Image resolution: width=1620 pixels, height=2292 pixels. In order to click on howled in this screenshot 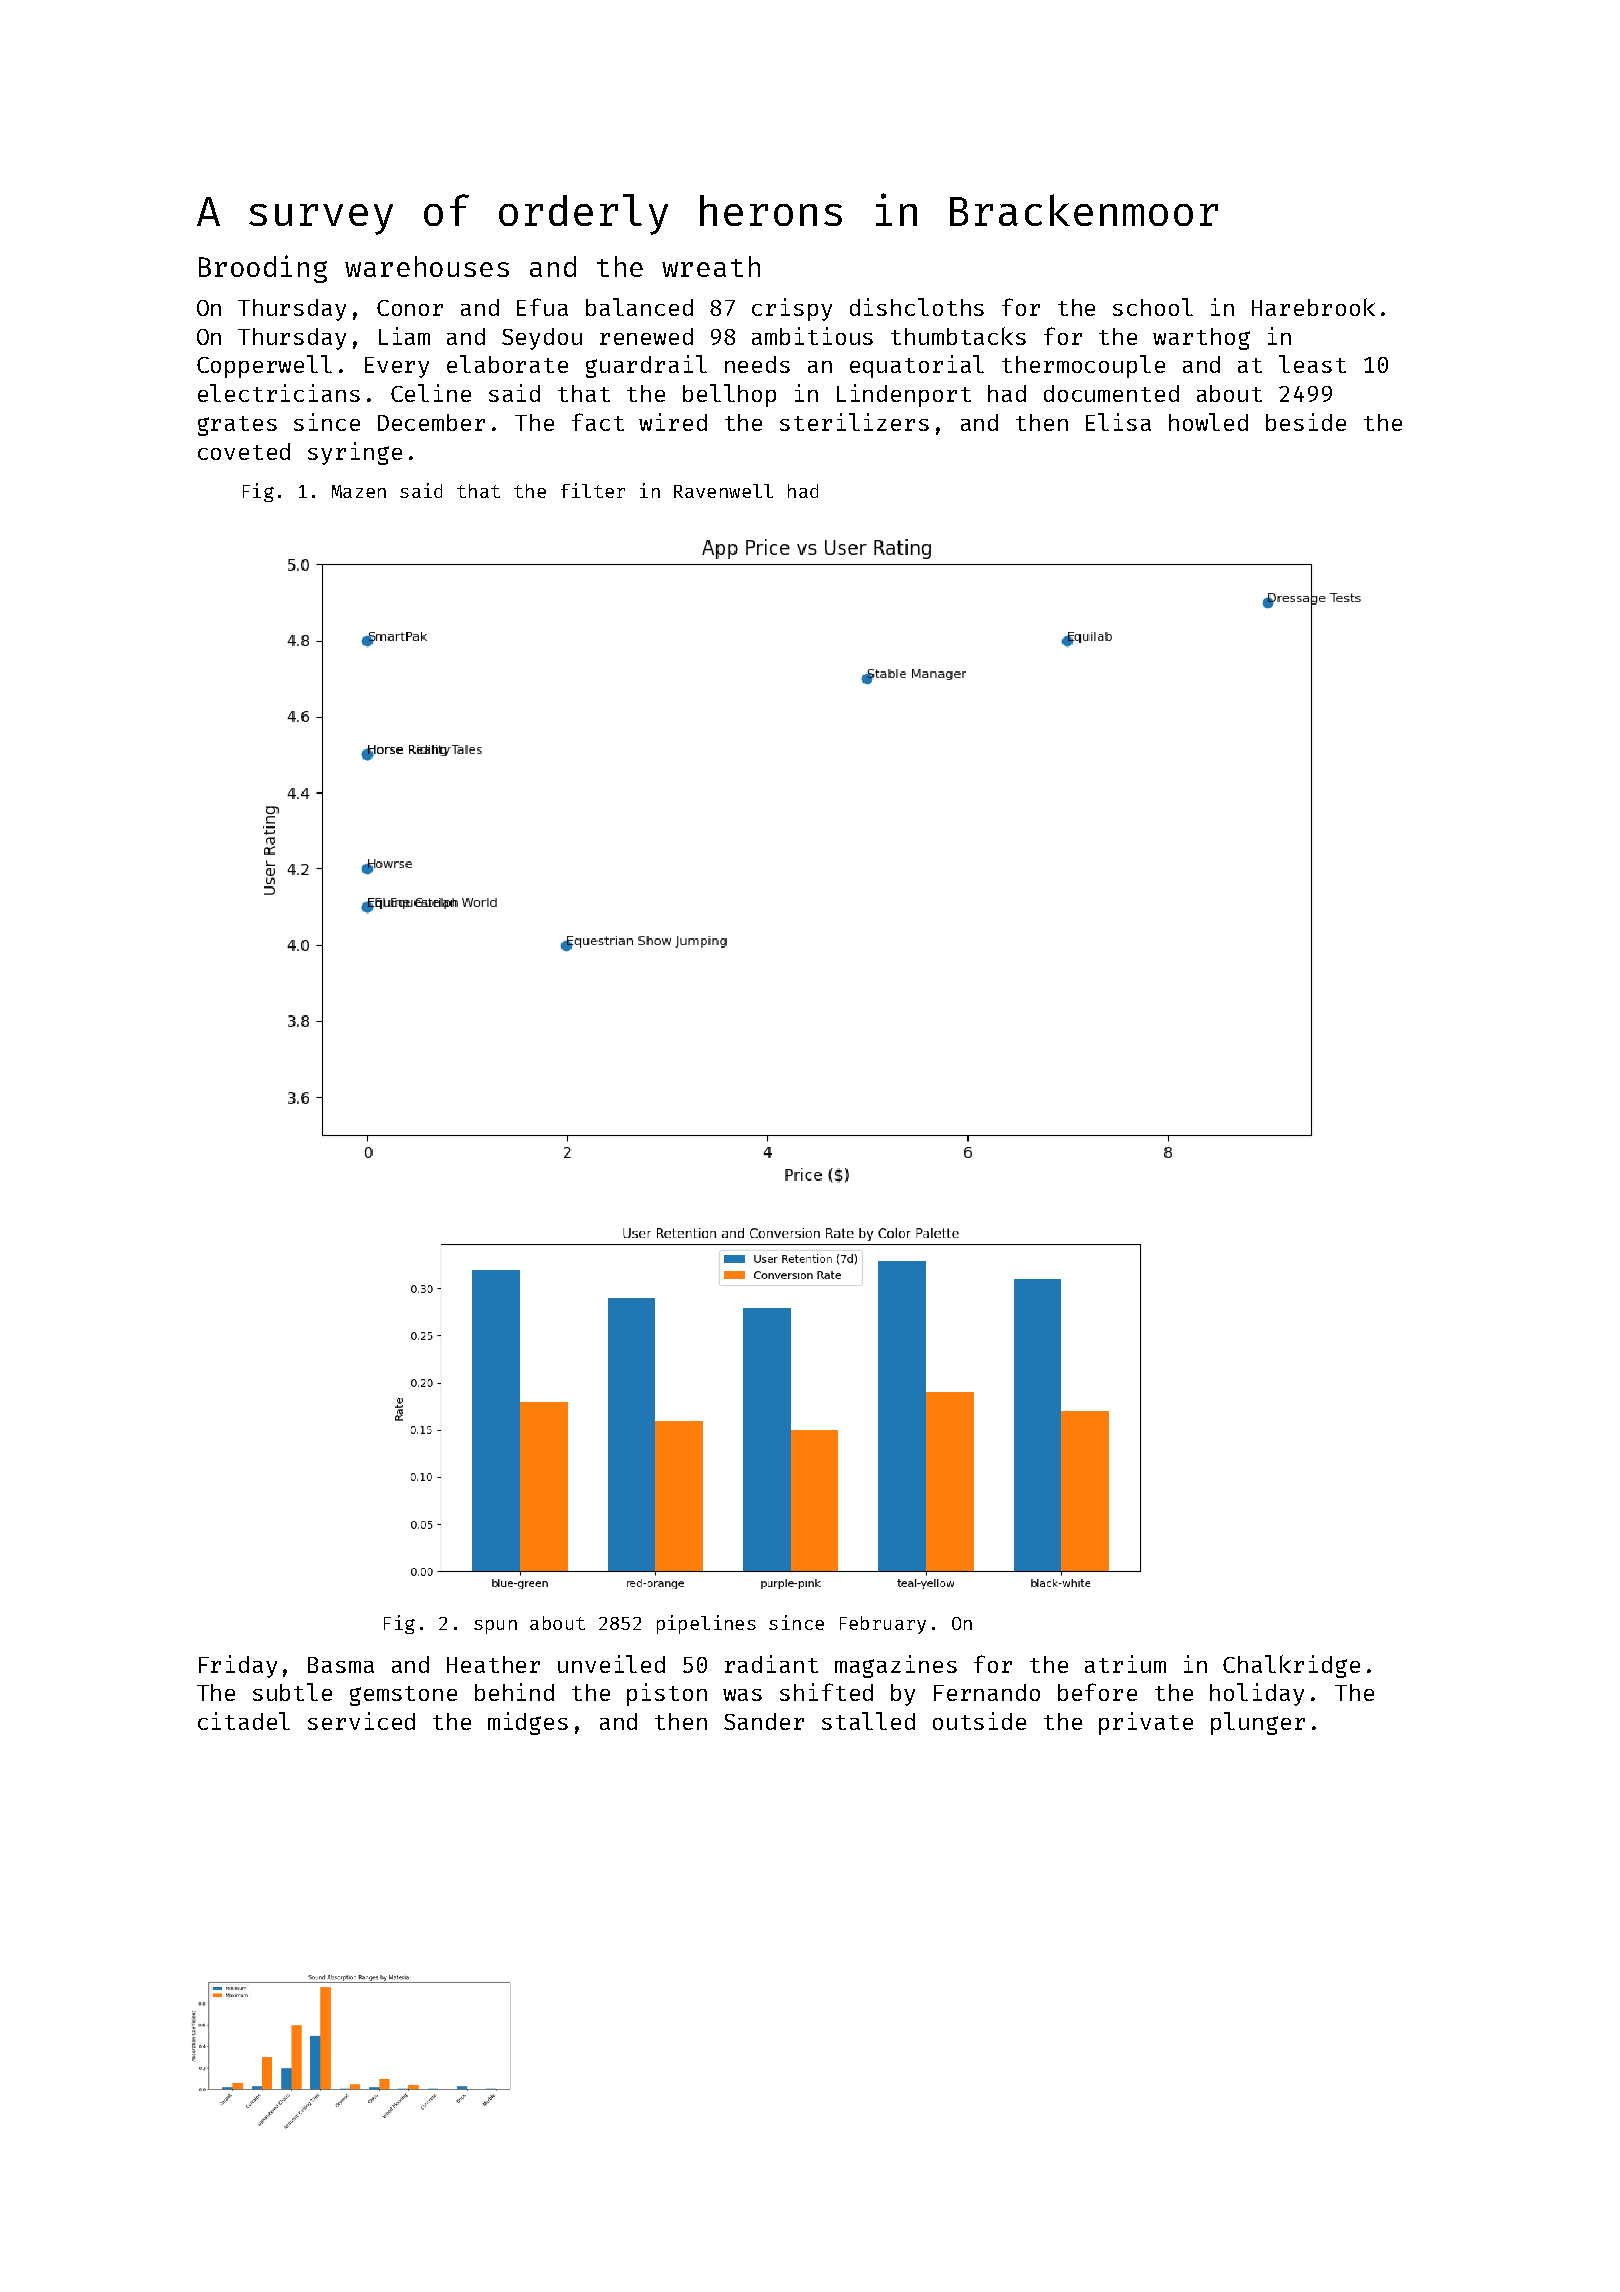, I will do `click(1208, 422)`.
